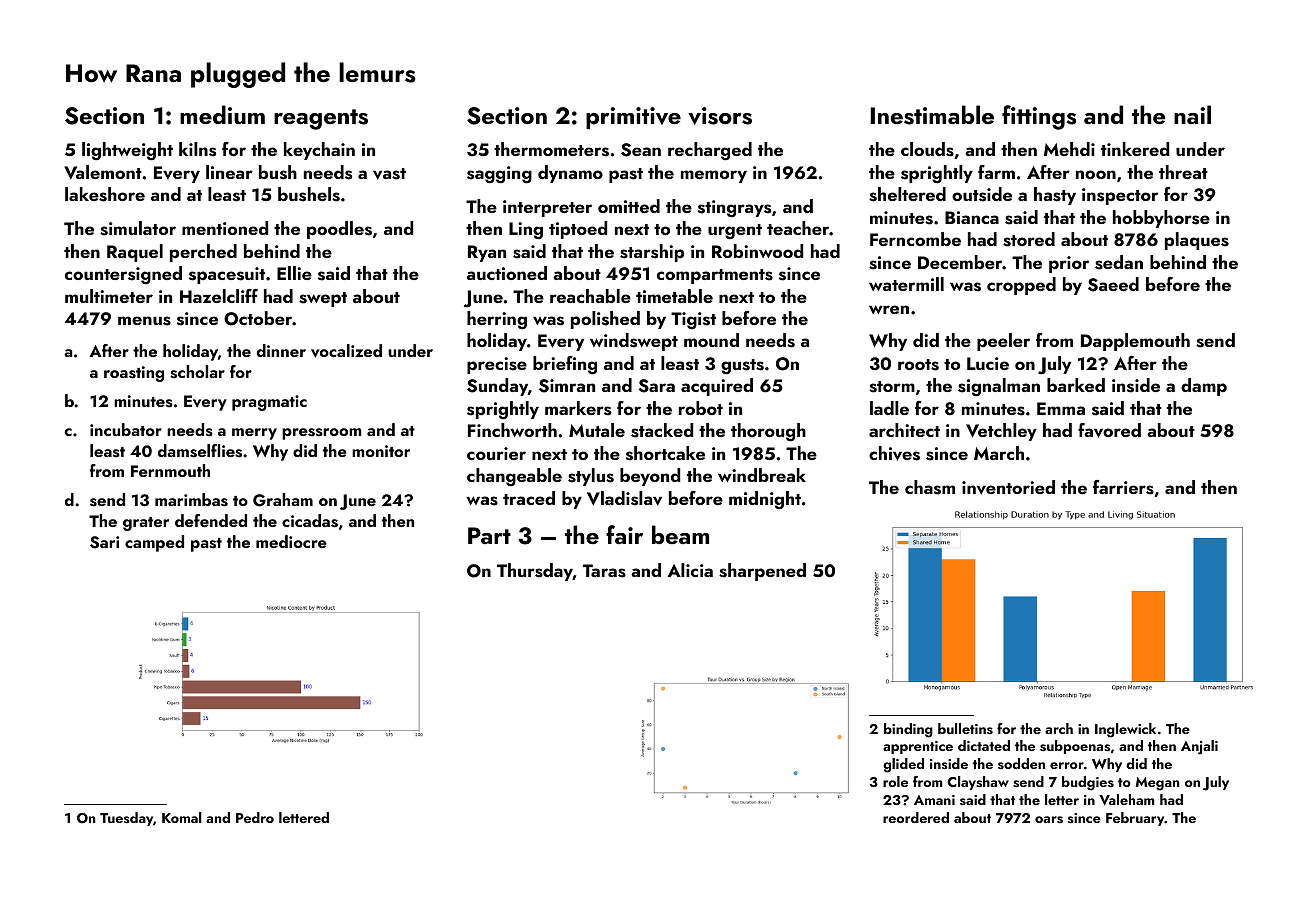 Image resolution: width=1308 pixels, height=924 pixels. I want to click on lightweight, so click(127, 151).
